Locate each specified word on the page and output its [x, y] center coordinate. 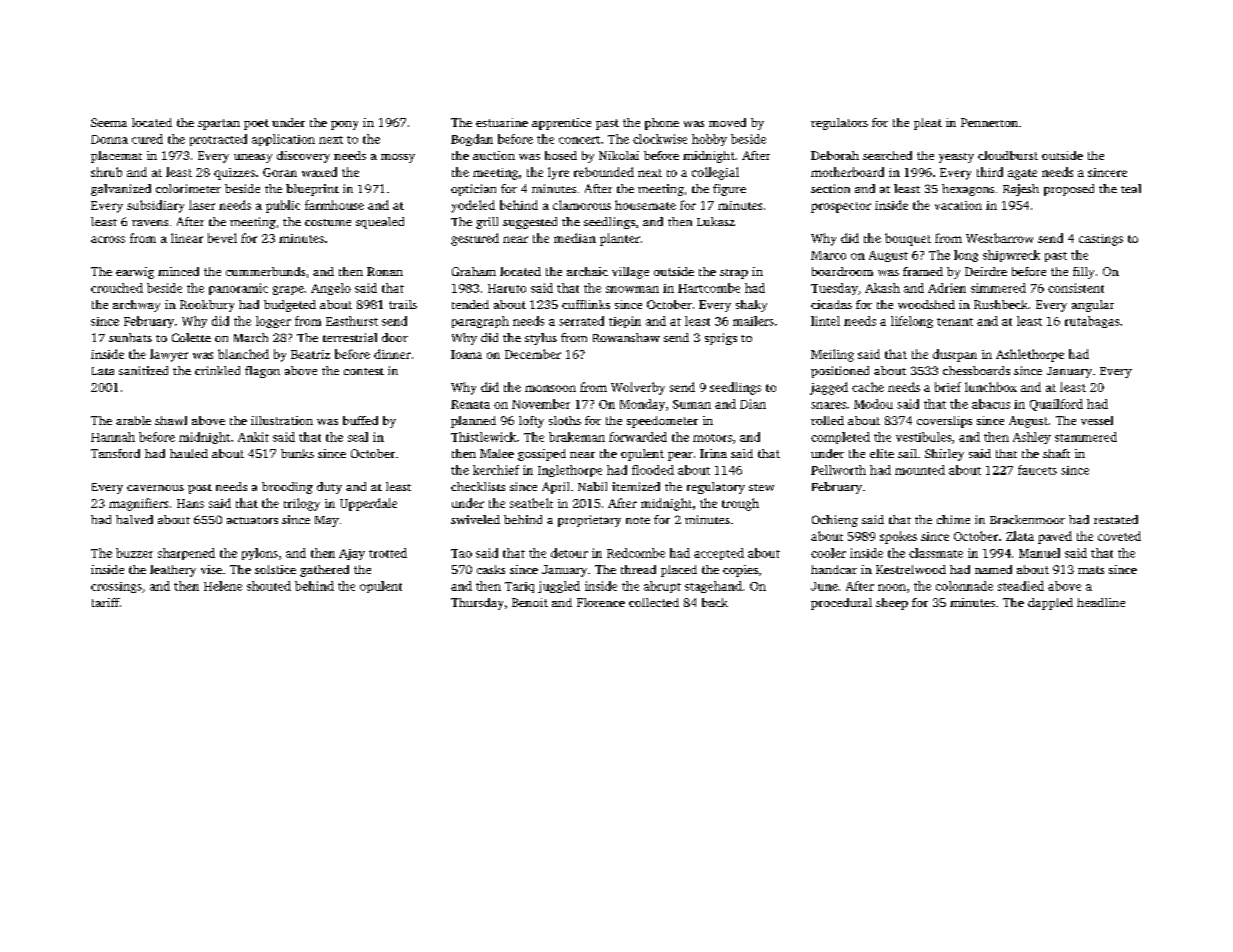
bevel [222, 238]
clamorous [582, 205]
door [395, 337]
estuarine [502, 122]
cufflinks [586, 304]
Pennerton [989, 122]
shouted [269, 586]
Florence [601, 602]
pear [680, 456]
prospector [841, 207]
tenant [955, 322]
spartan [219, 124]
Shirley [944, 455]
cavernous [155, 488]
